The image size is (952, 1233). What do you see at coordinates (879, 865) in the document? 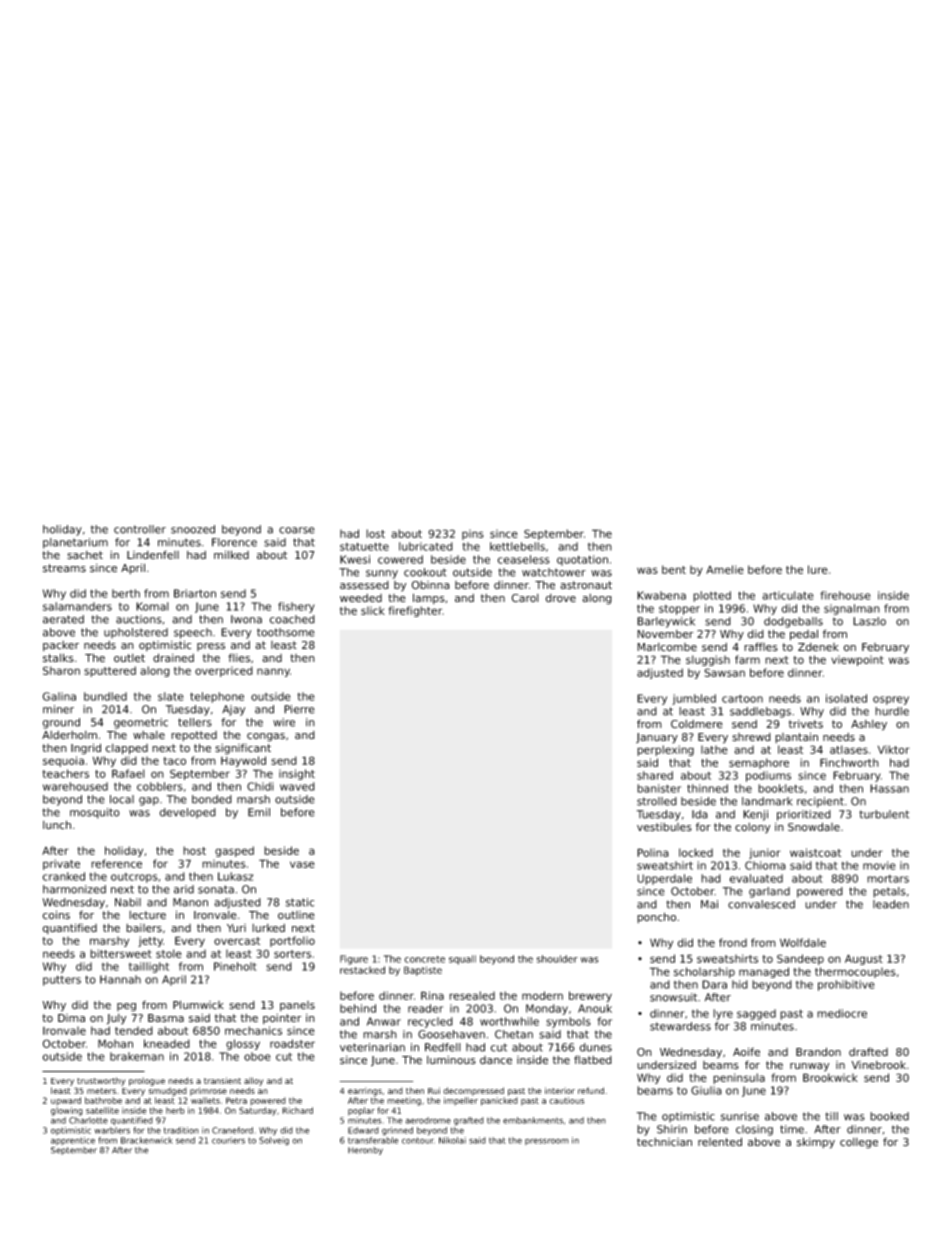
I see `movie` at bounding box center [879, 865].
